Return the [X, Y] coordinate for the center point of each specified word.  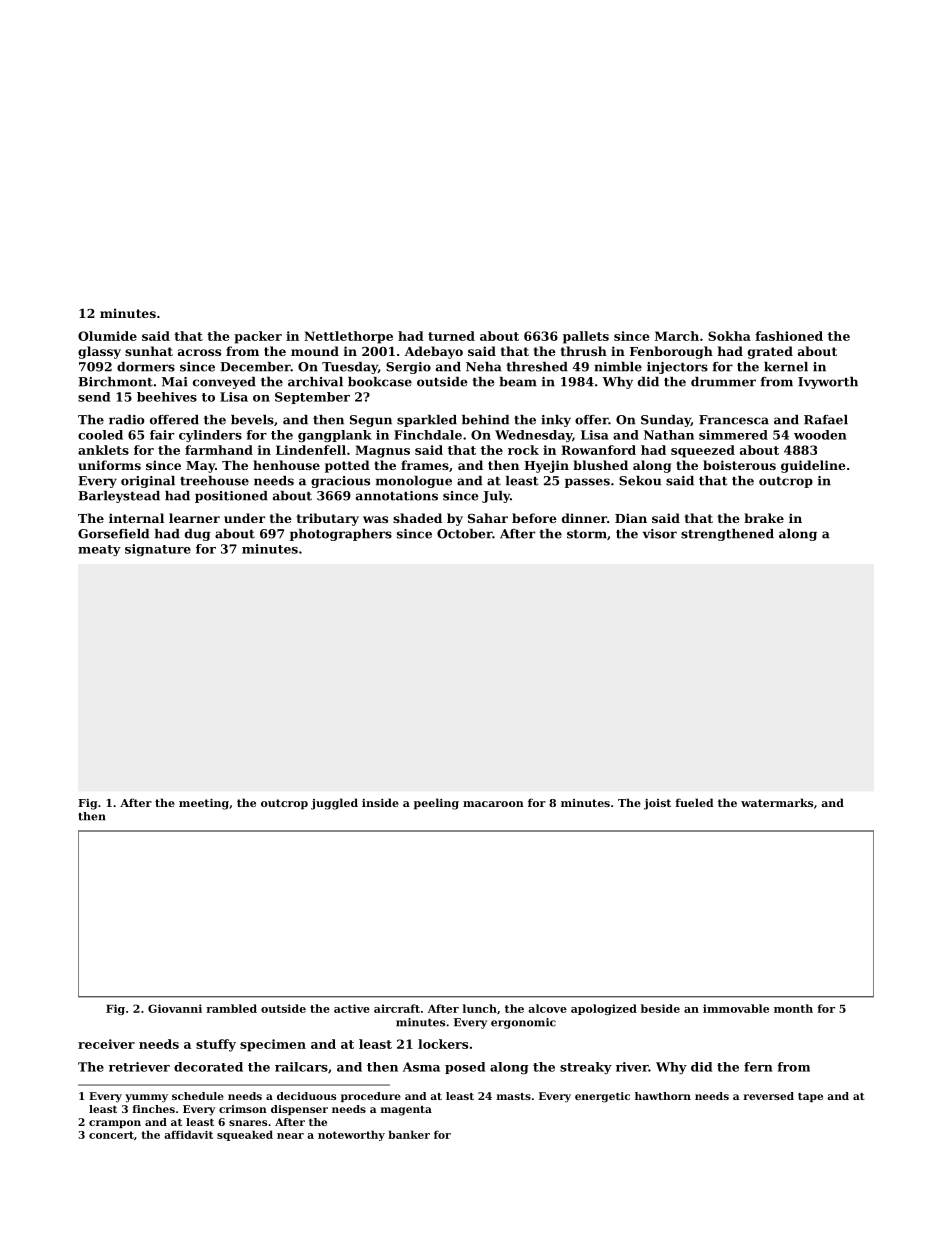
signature [158, 550]
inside [380, 802]
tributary [328, 519]
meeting [204, 804]
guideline [813, 466]
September [312, 398]
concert [111, 1135]
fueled [694, 802]
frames [425, 465]
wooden [820, 435]
